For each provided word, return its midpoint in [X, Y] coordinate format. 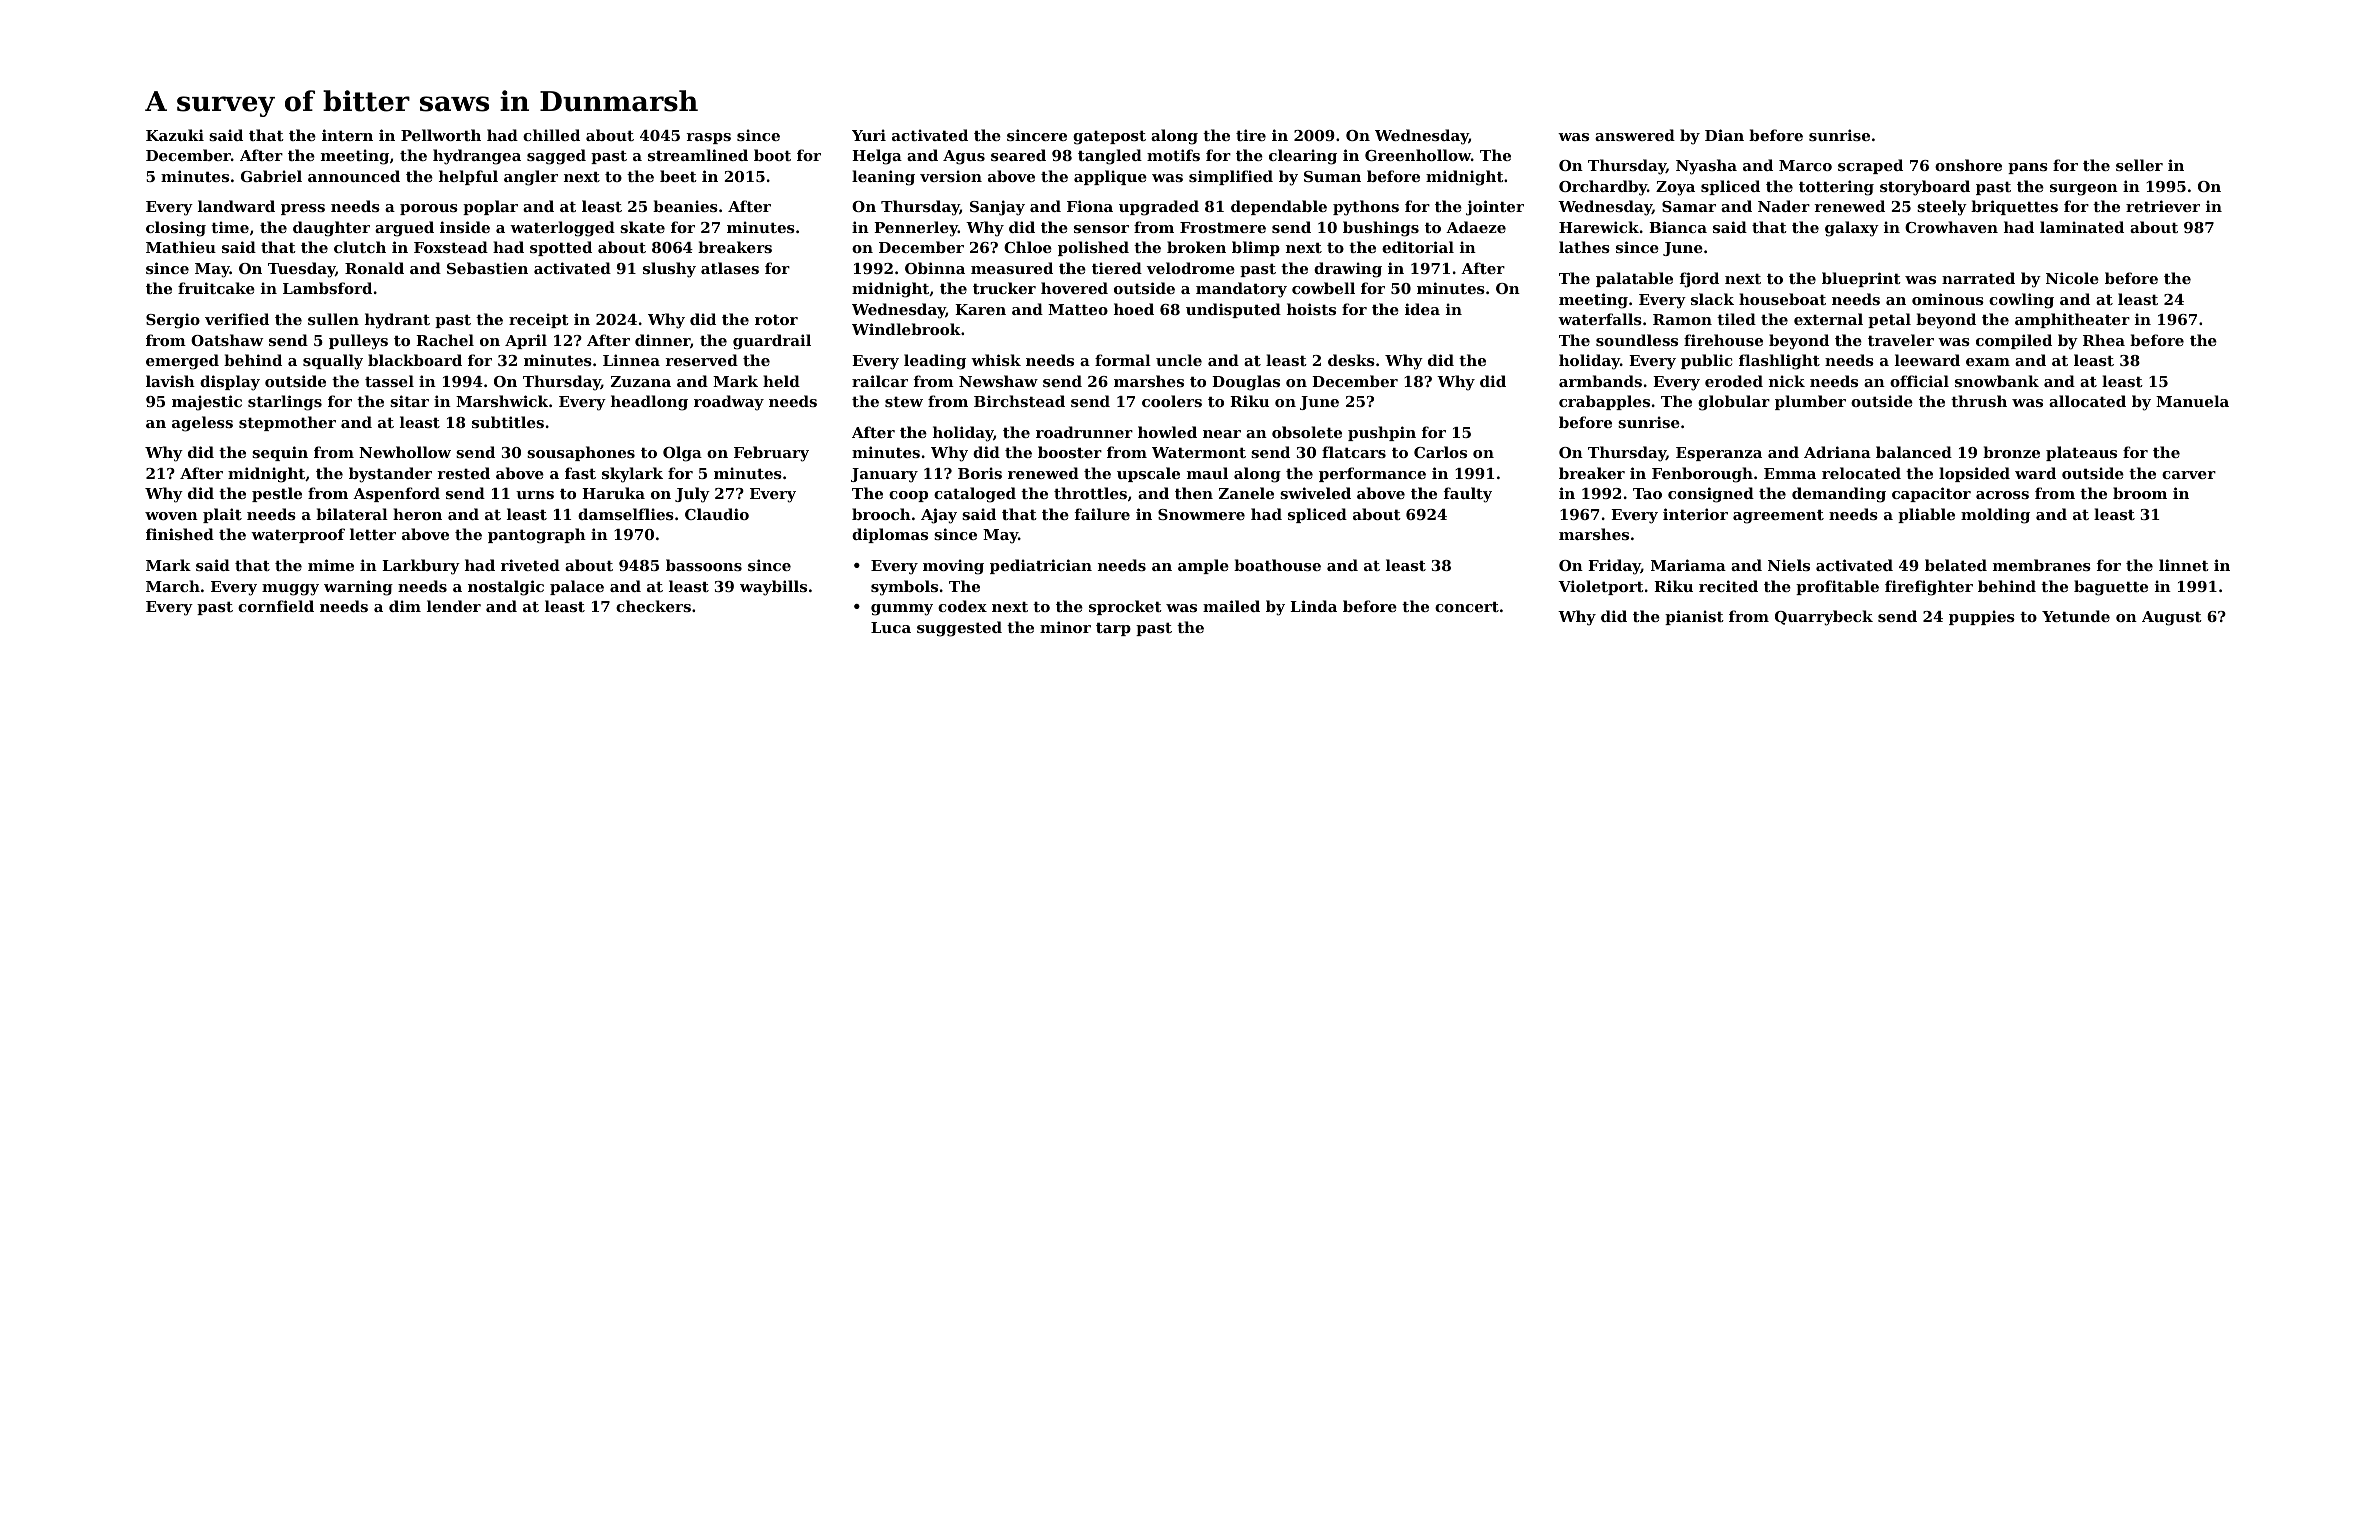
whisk [996, 360]
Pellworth [441, 135]
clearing [1303, 157]
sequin [280, 453]
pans [2028, 168]
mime [331, 565]
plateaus [2081, 453]
